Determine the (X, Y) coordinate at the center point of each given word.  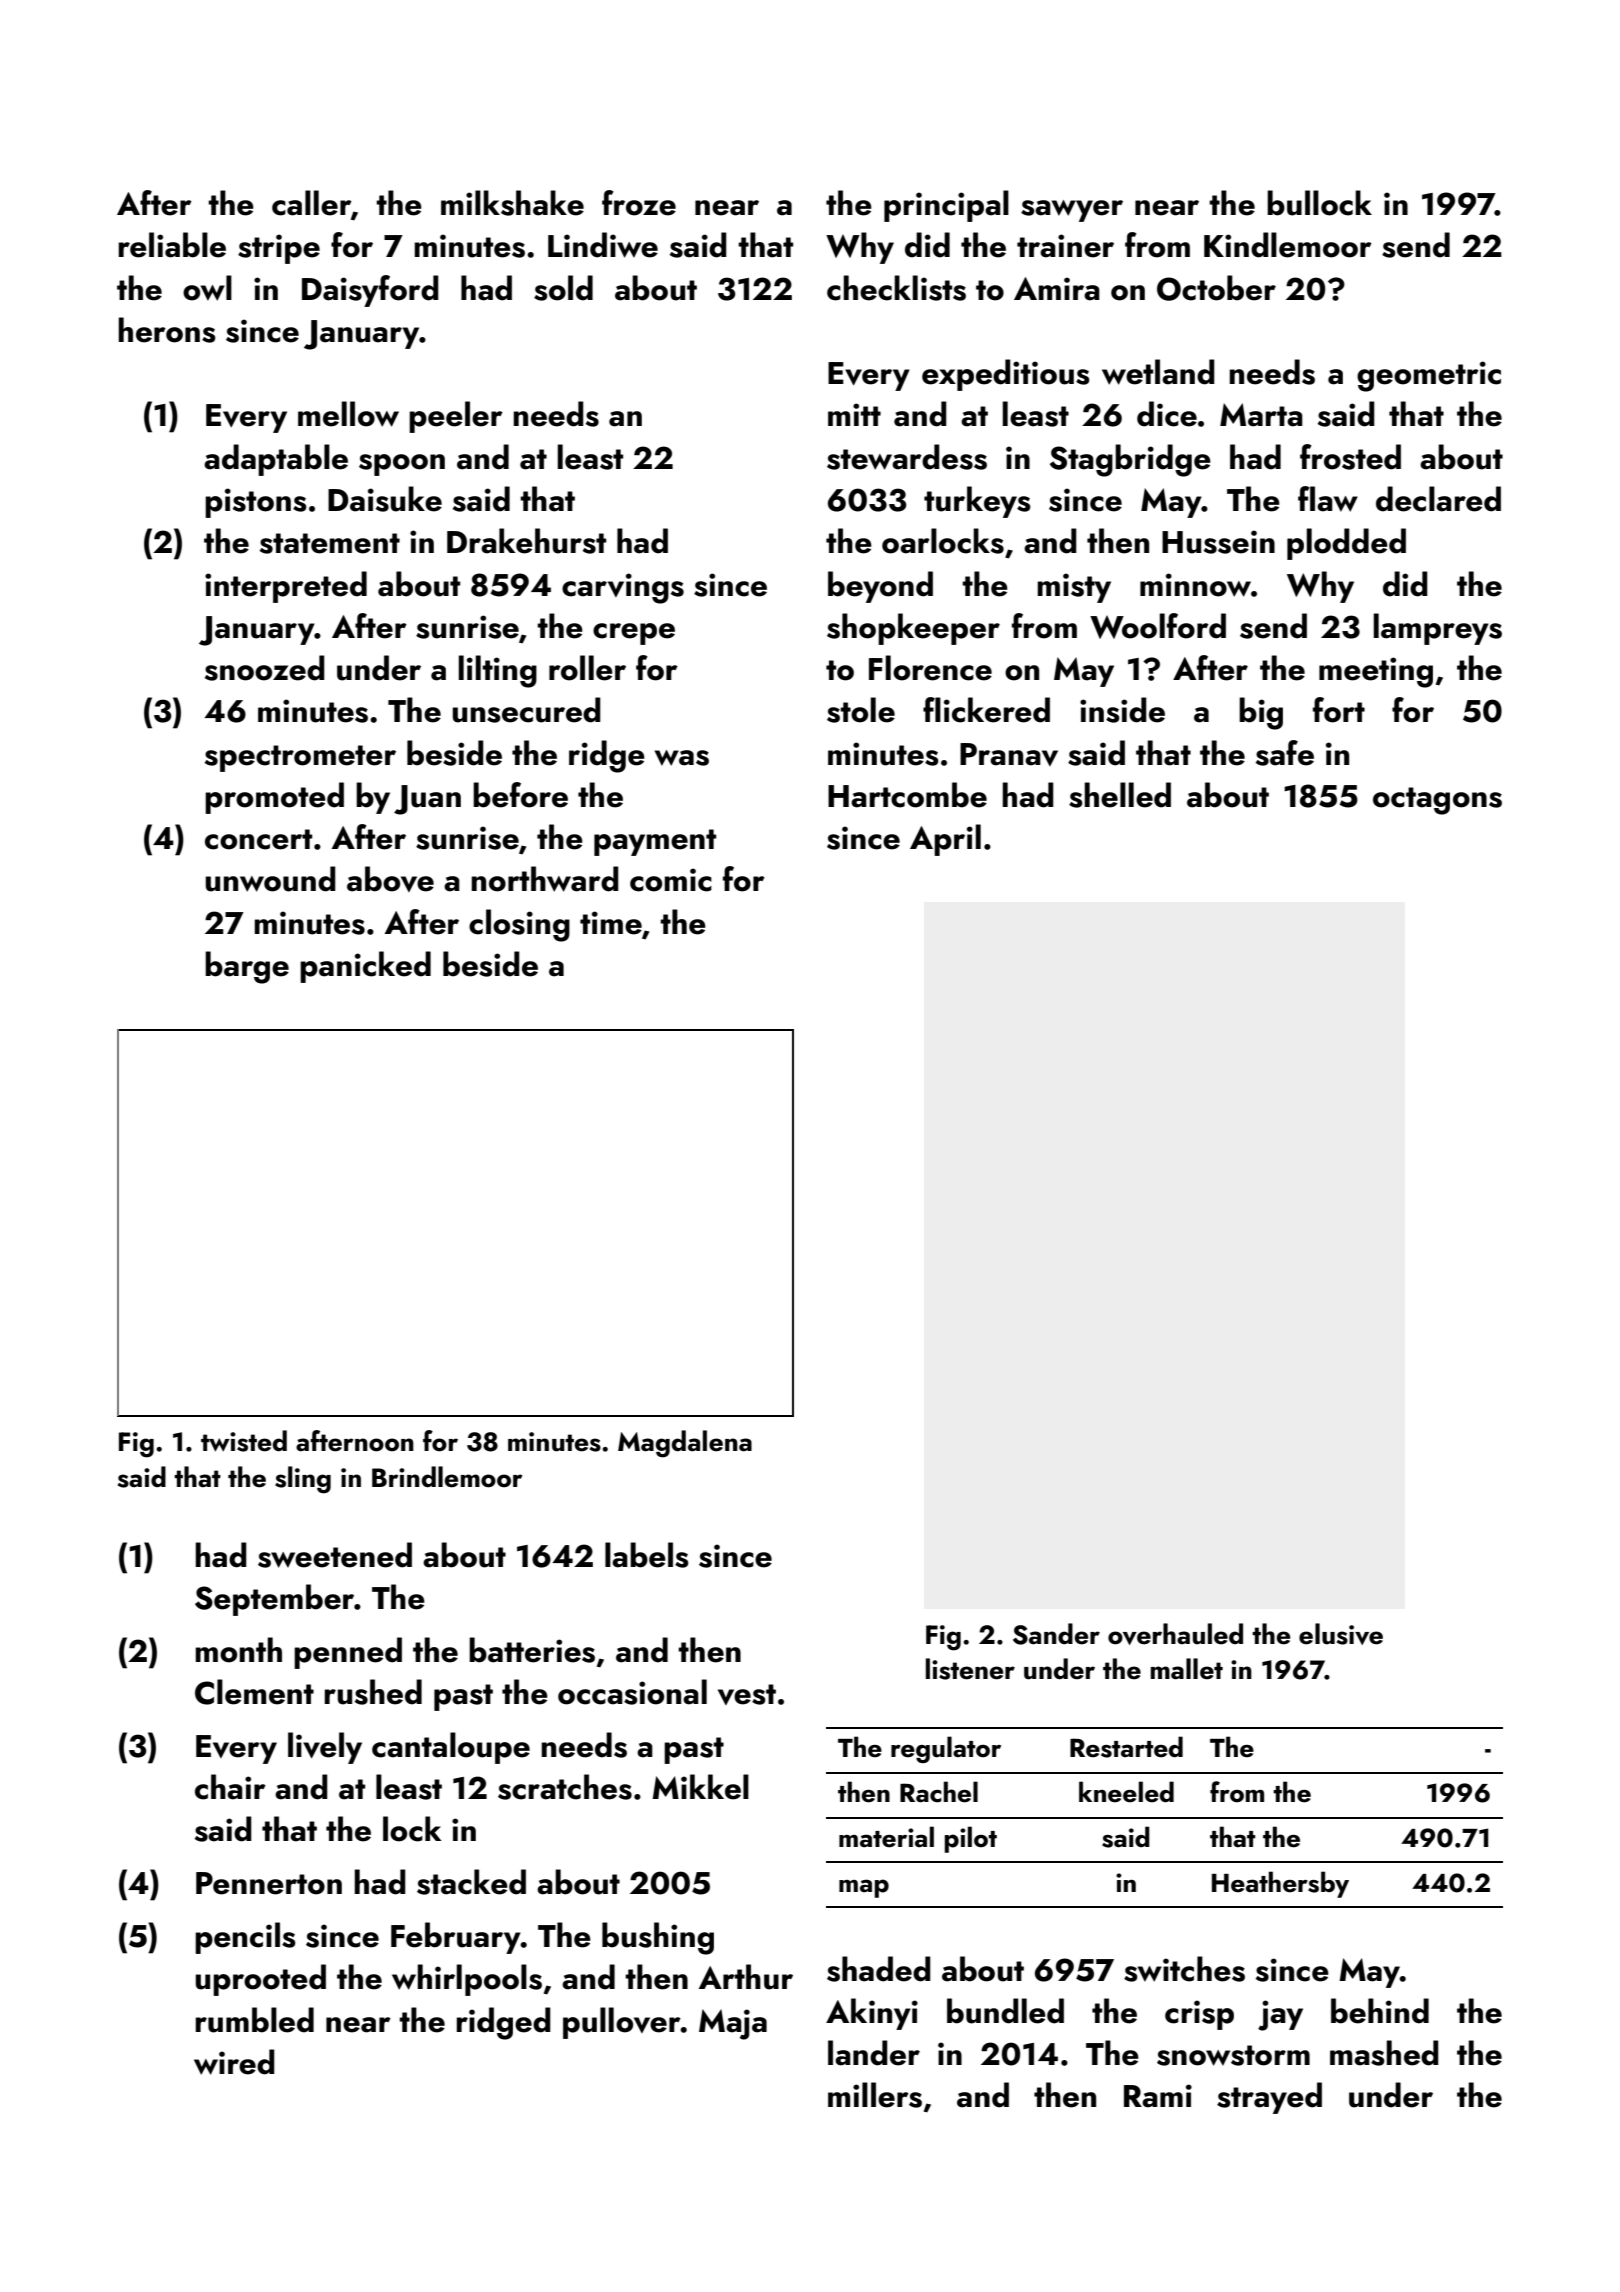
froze (639, 203)
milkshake (512, 203)
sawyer (1072, 211)
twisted (244, 1441)
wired (234, 2062)
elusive (1341, 1634)
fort (1339, 710)
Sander (1056, 1634)
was (682, 758)
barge (247, 967)
